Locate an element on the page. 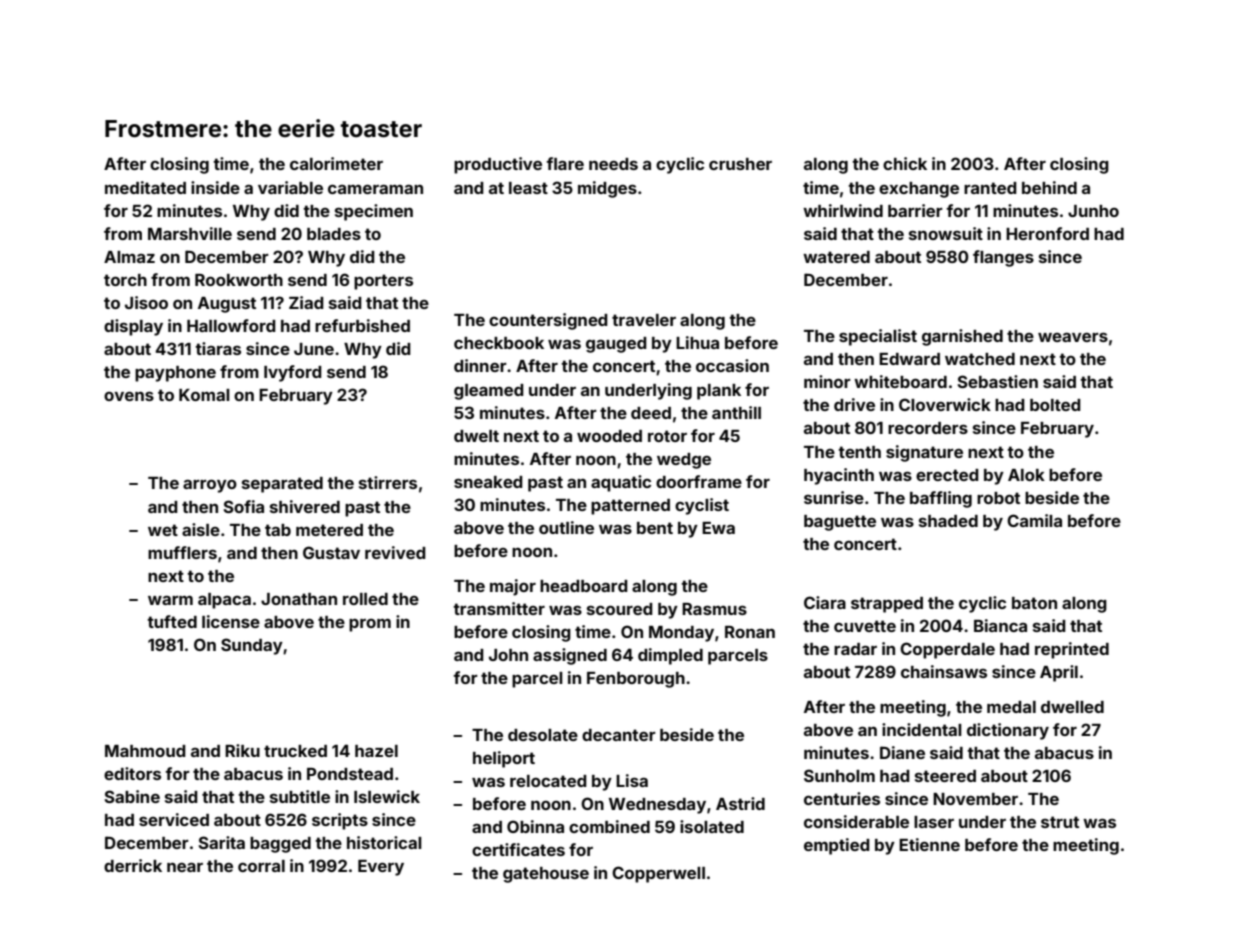  calorimeter is located at coordinates (336, 163).
